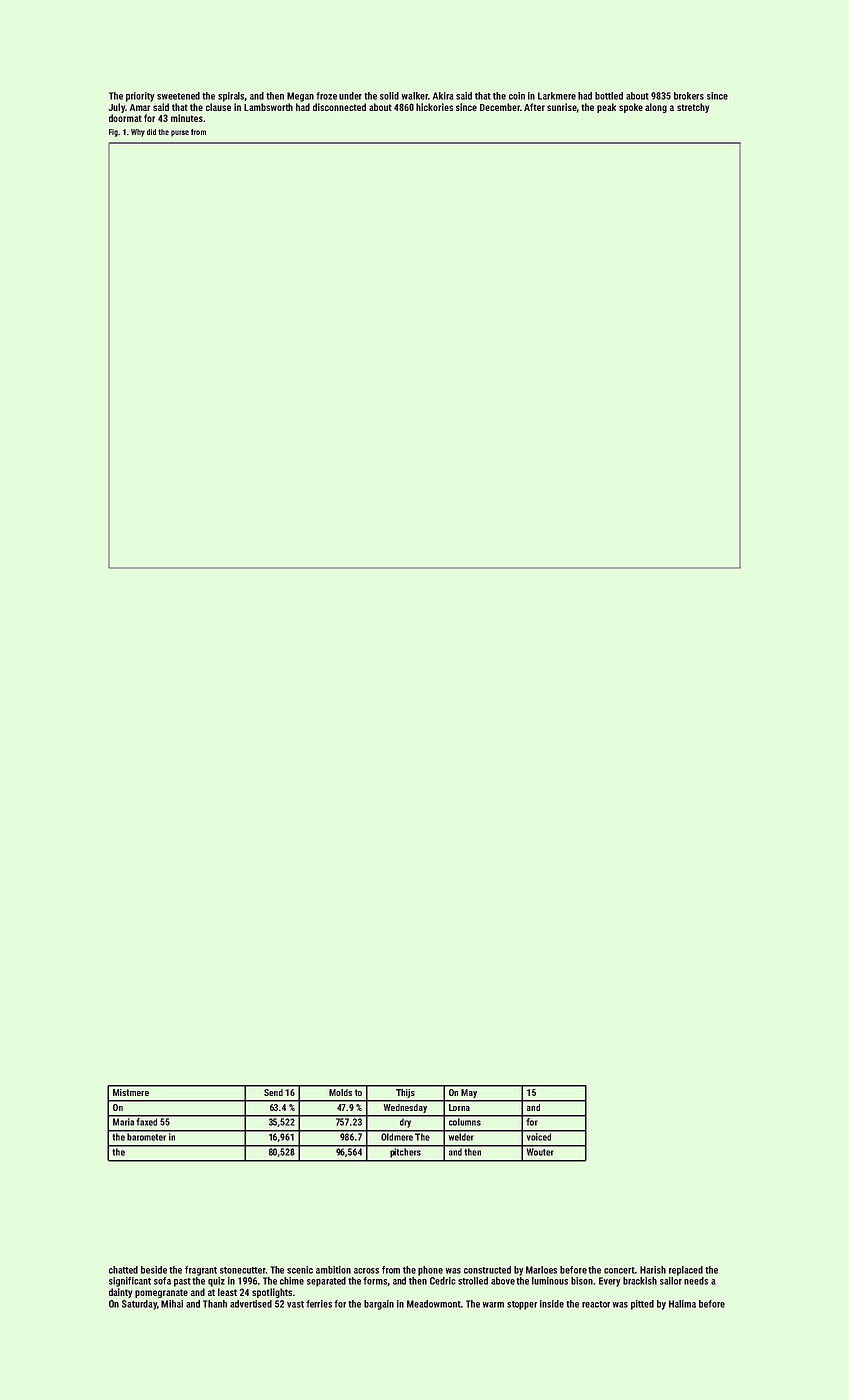 This screenshot has width=849, height=1400. Describe the element at coordinates (350, 96) in the screenshot. I see `under` at that location.
